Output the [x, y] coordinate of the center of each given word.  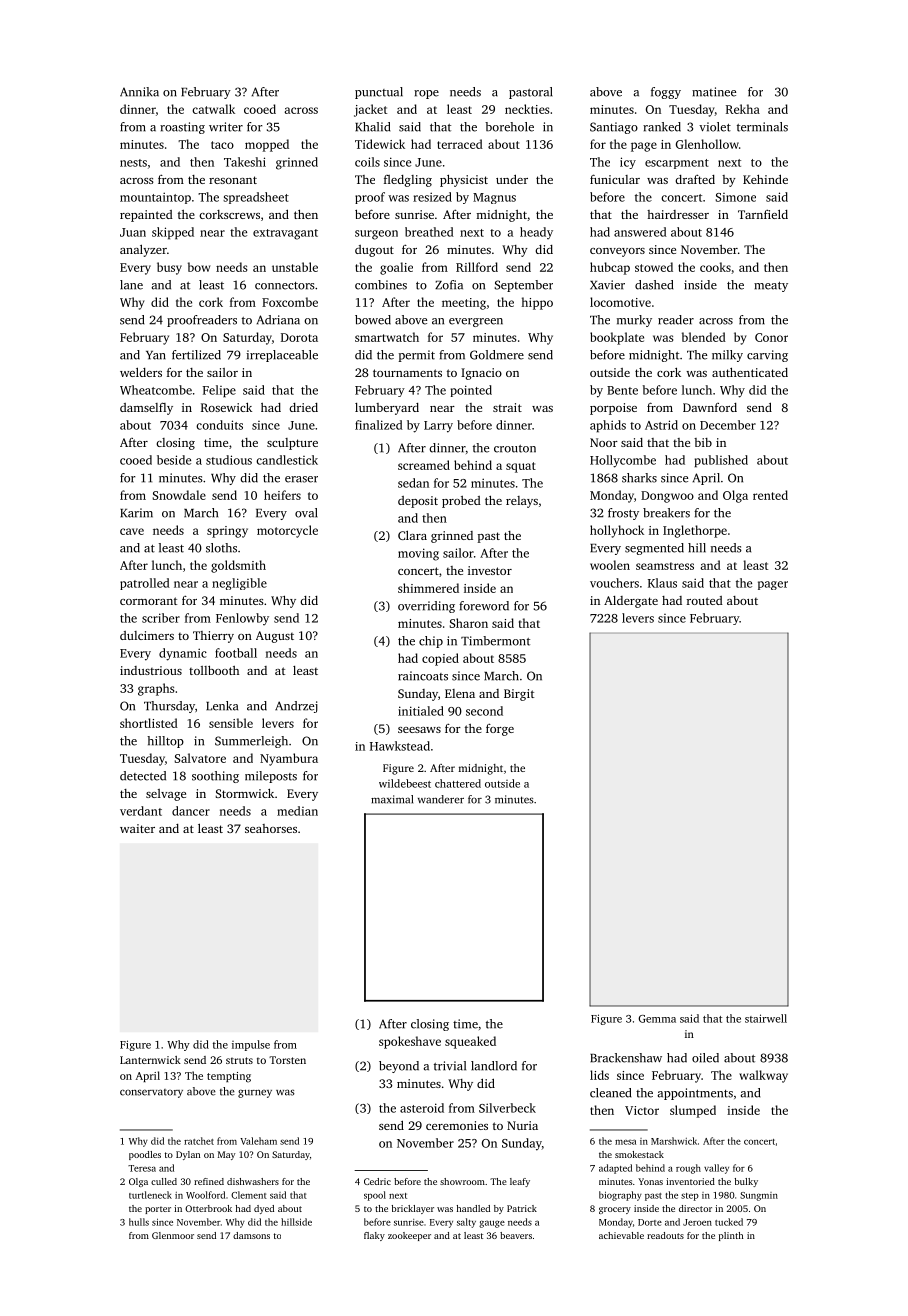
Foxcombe [290, 302]
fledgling [408, 181]
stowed [654, 267]
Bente [622, 390]
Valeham [258, 1141]
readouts [665, 1235]
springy [227, 532]
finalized [379, 425]
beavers [516, 1235]
